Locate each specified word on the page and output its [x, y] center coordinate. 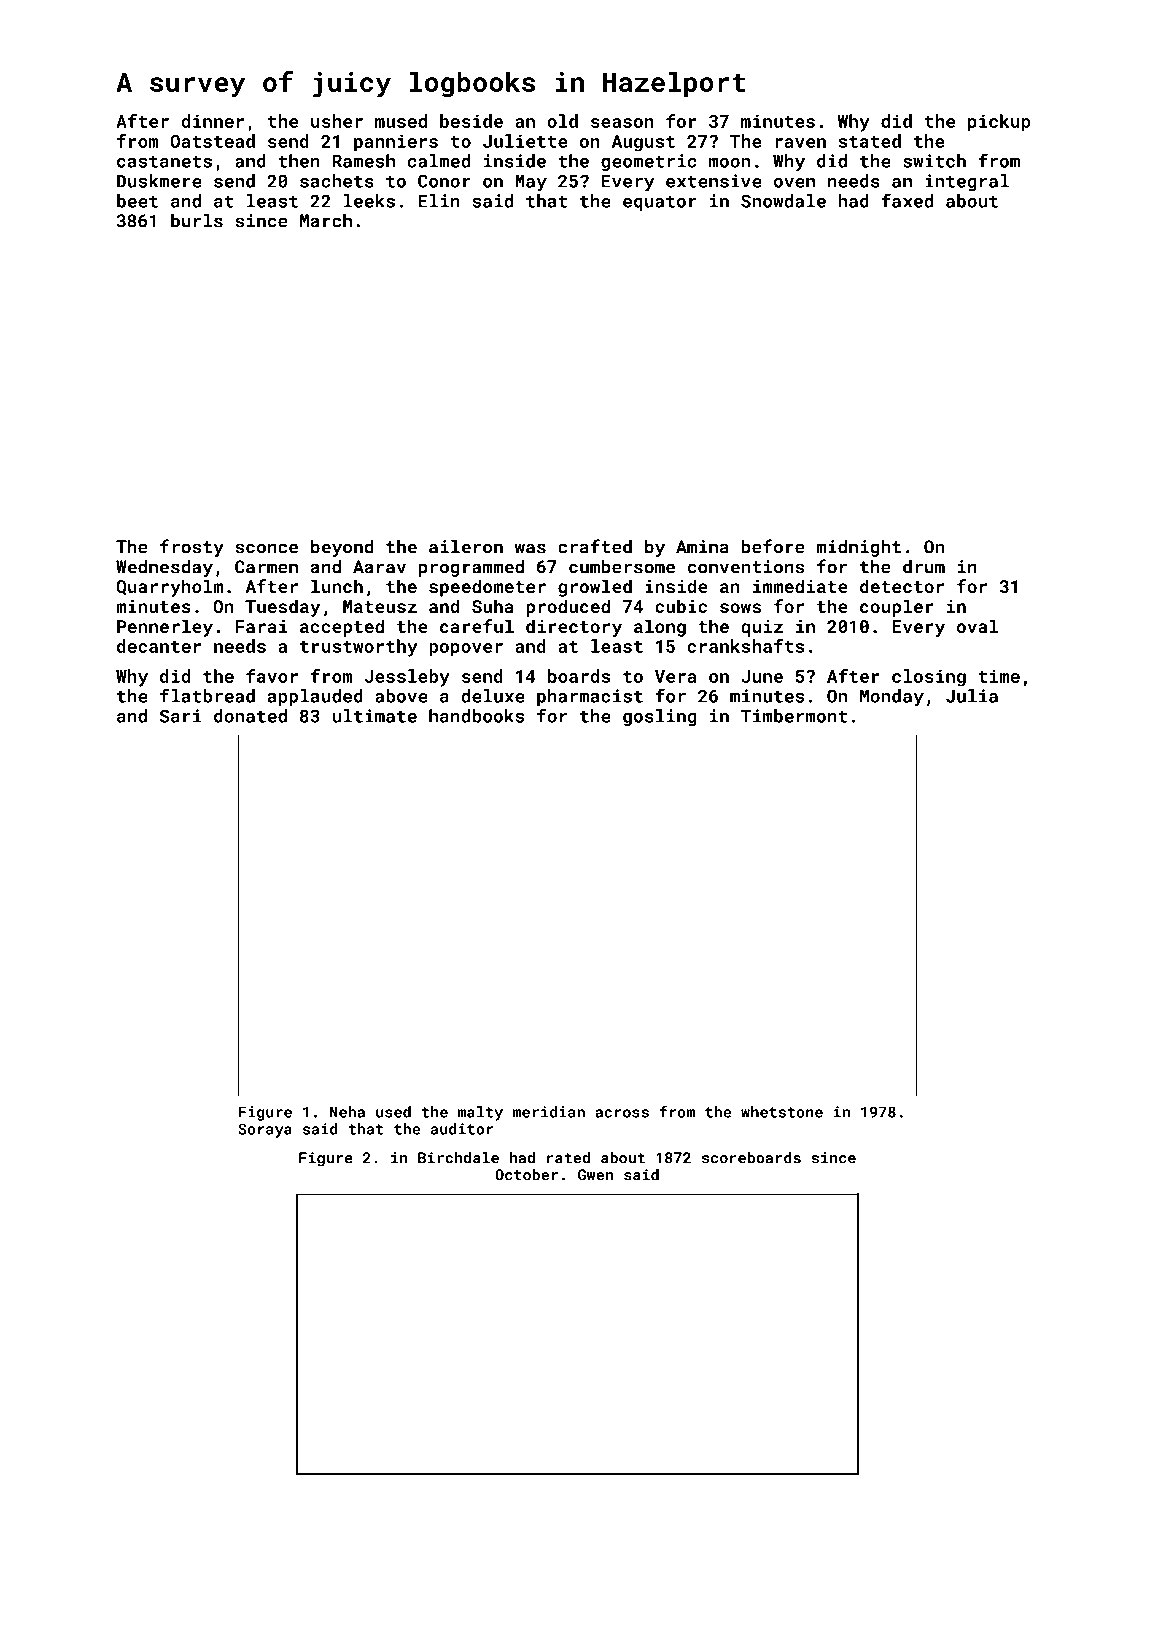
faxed [907, 200]
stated [869, 141]
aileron [466, 547]
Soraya [265, 1130]
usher [337, 121]
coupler [897, 608]
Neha [347, 1112]
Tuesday [282, 608]
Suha [493, 606]
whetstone [782, 1112]
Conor [444, 181]
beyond [342, 548]
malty [480, 1113]
